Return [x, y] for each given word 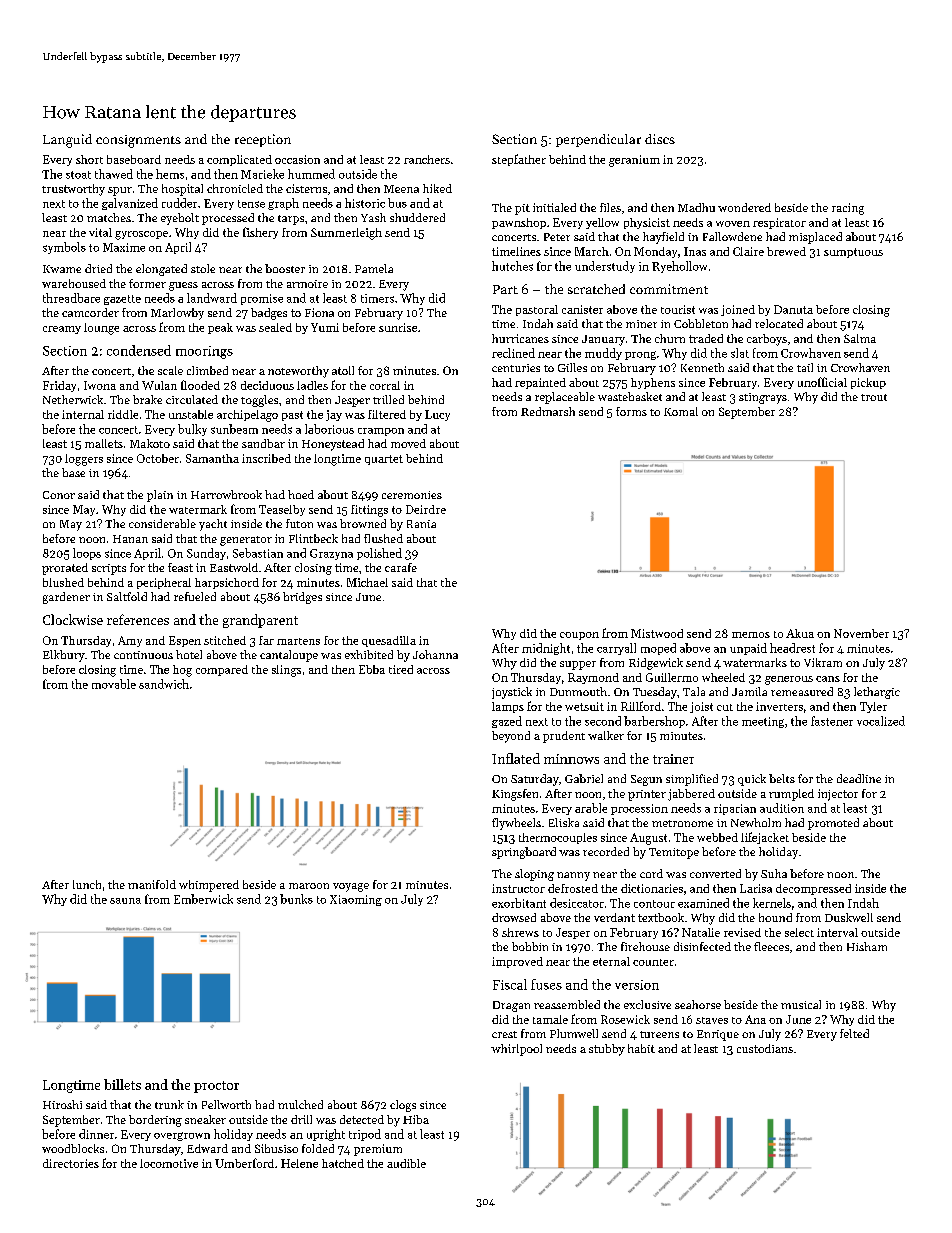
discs [660, 139]
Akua [800, 633]
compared [222, 670]
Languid [67, 141]
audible [406, 1163]
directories [71, 1163]
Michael [367, 582]
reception [263, 140]
